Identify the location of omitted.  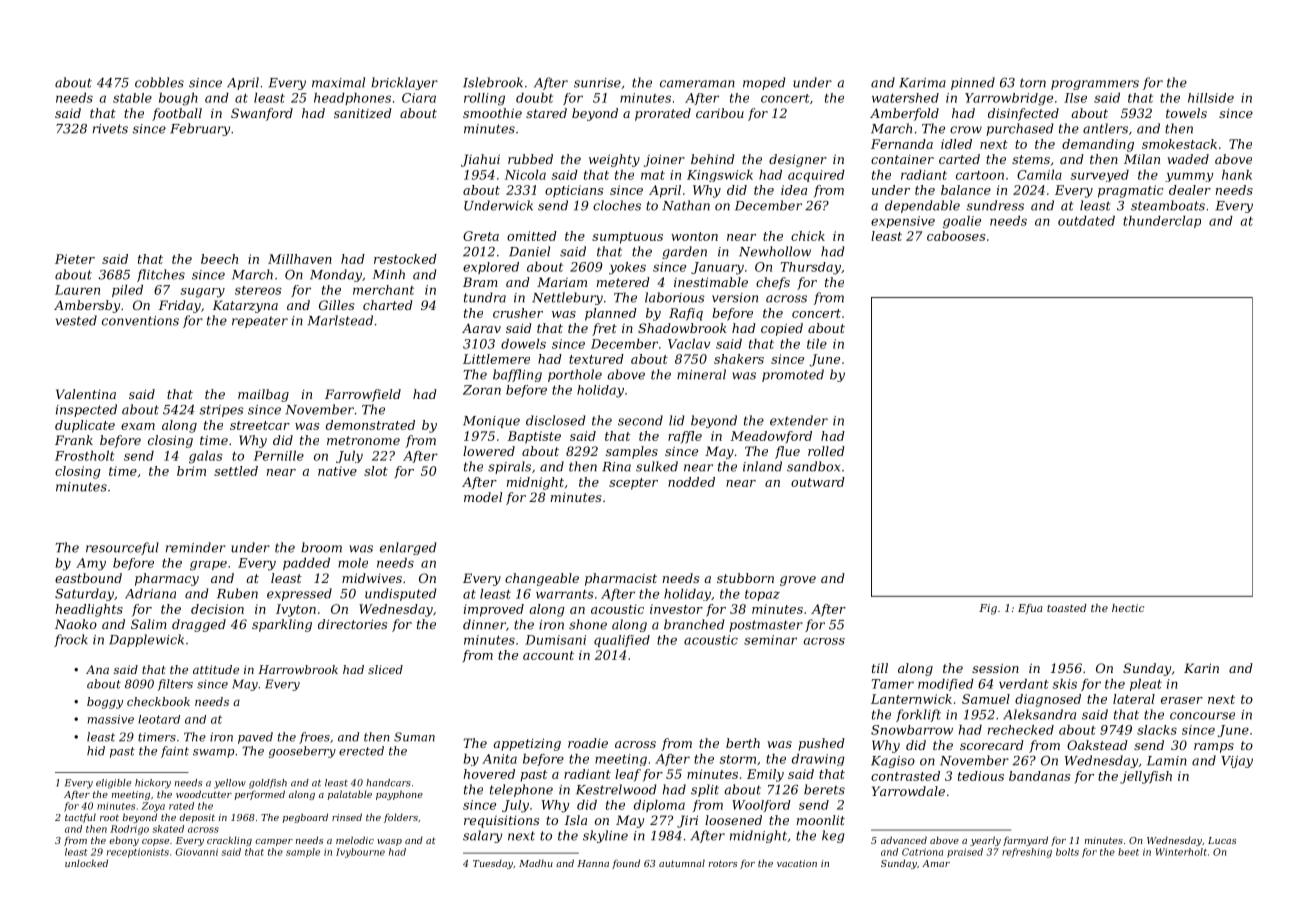
(532, 236).
